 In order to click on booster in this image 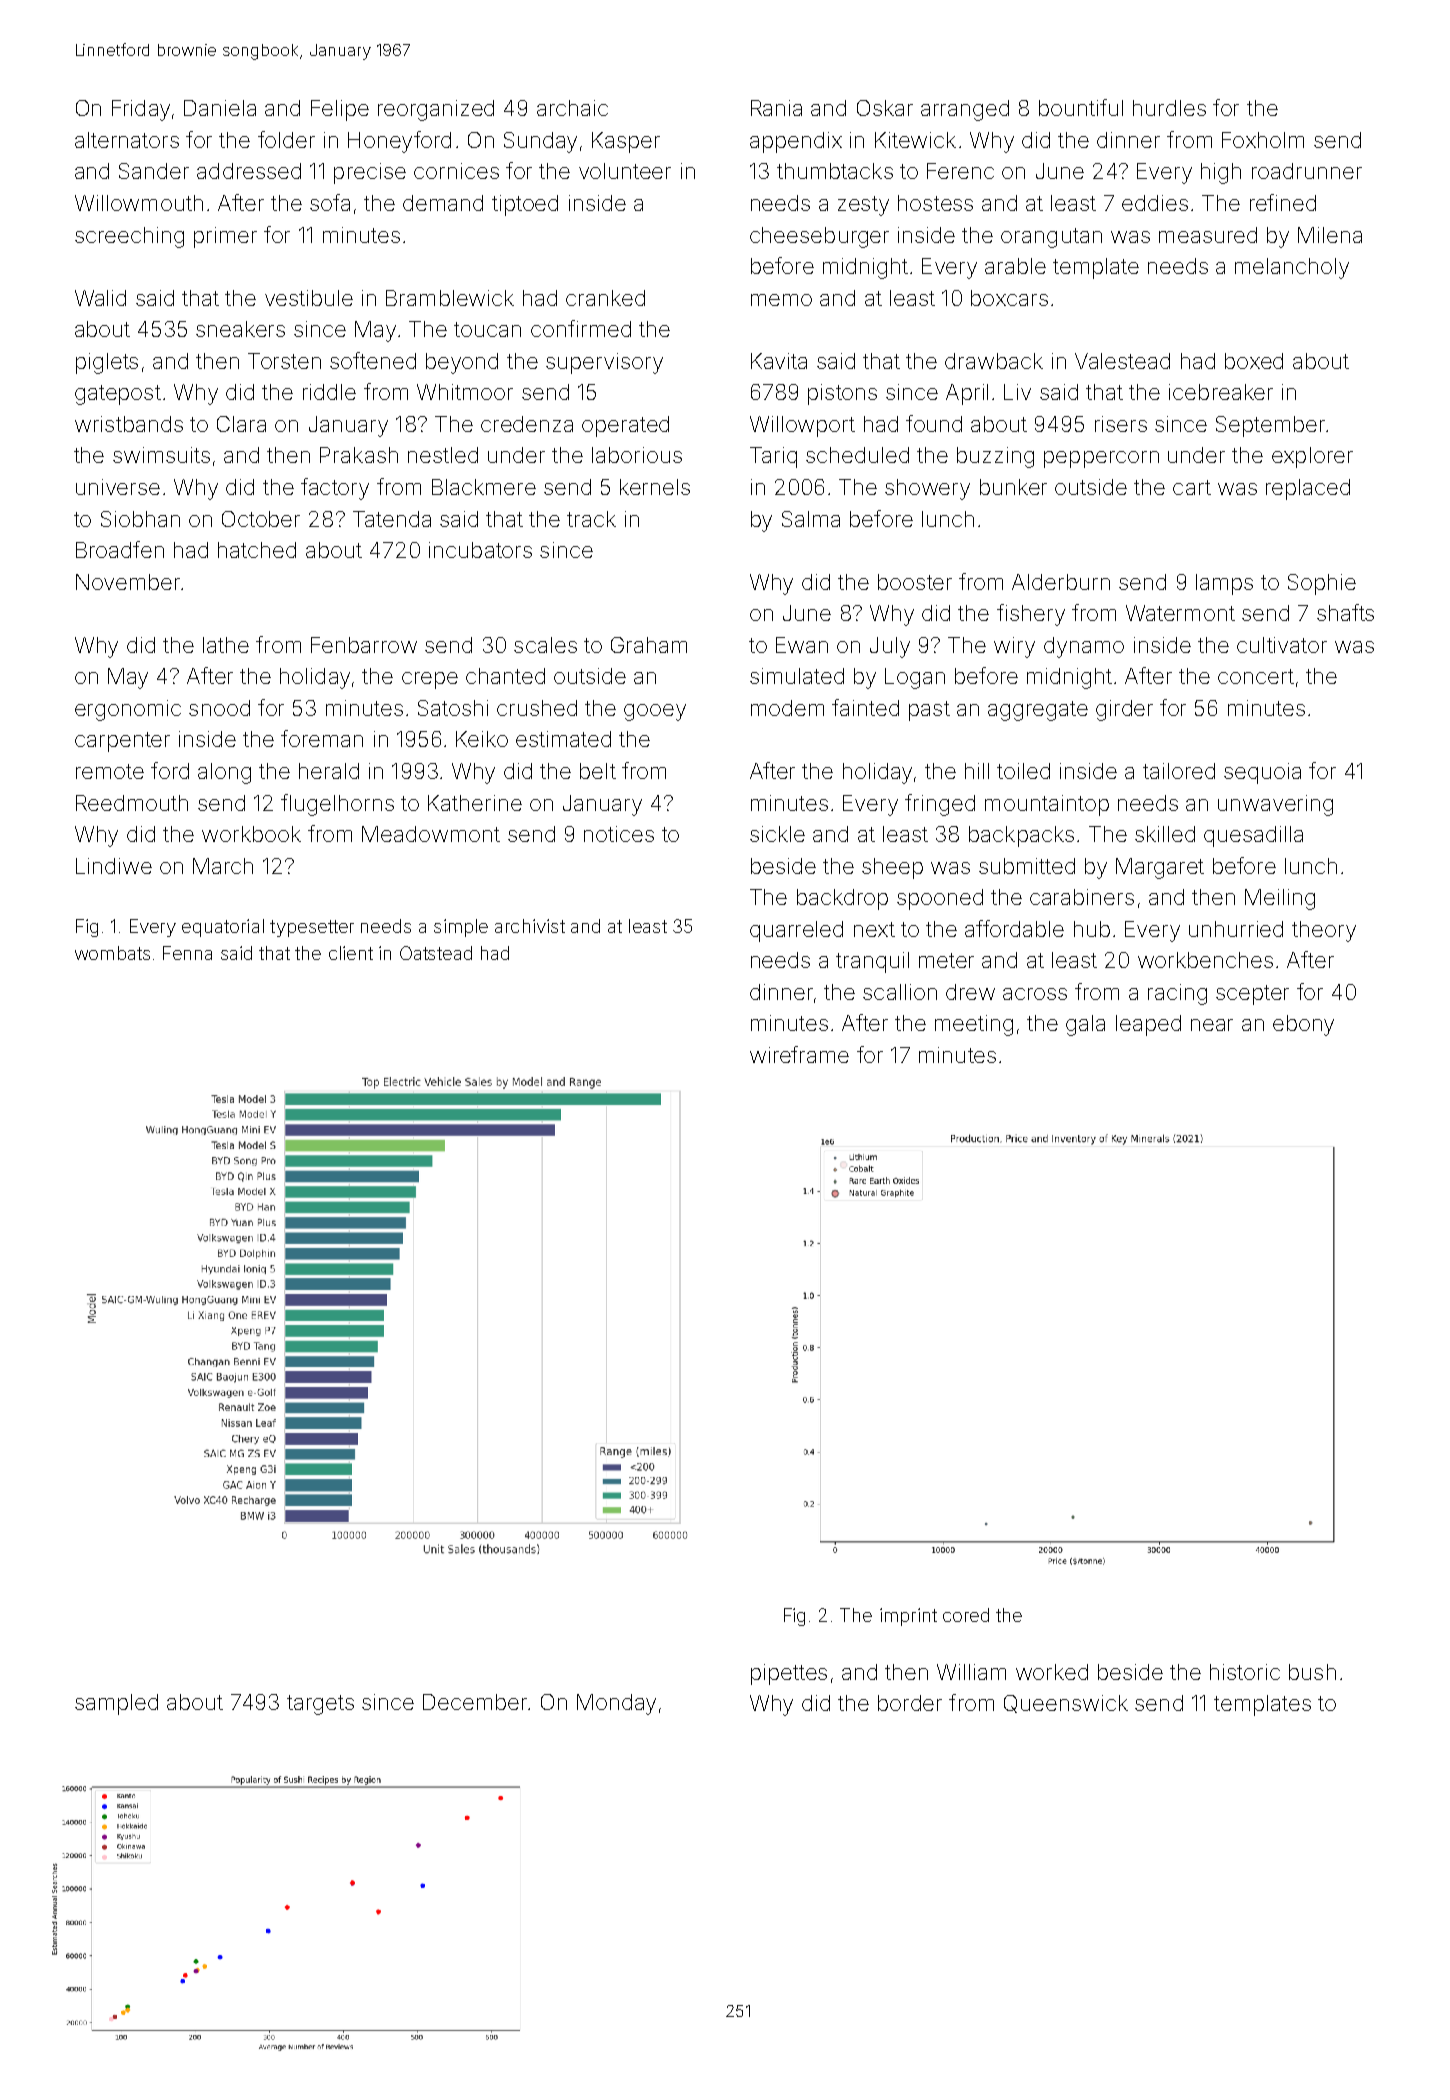, I will do `click(915, 582)`.
